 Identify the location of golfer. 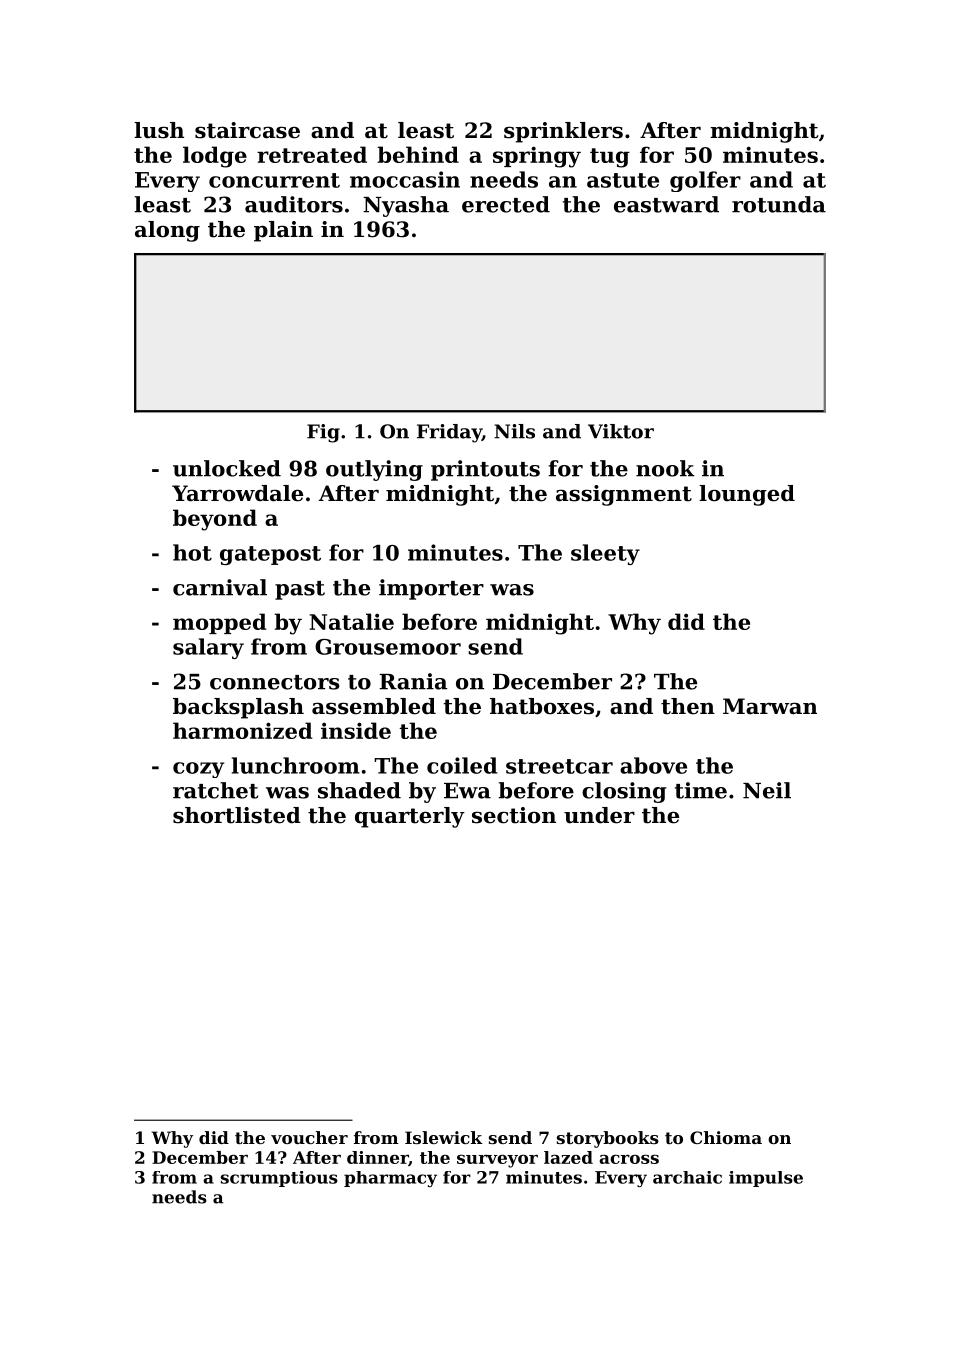
(705, 181).
